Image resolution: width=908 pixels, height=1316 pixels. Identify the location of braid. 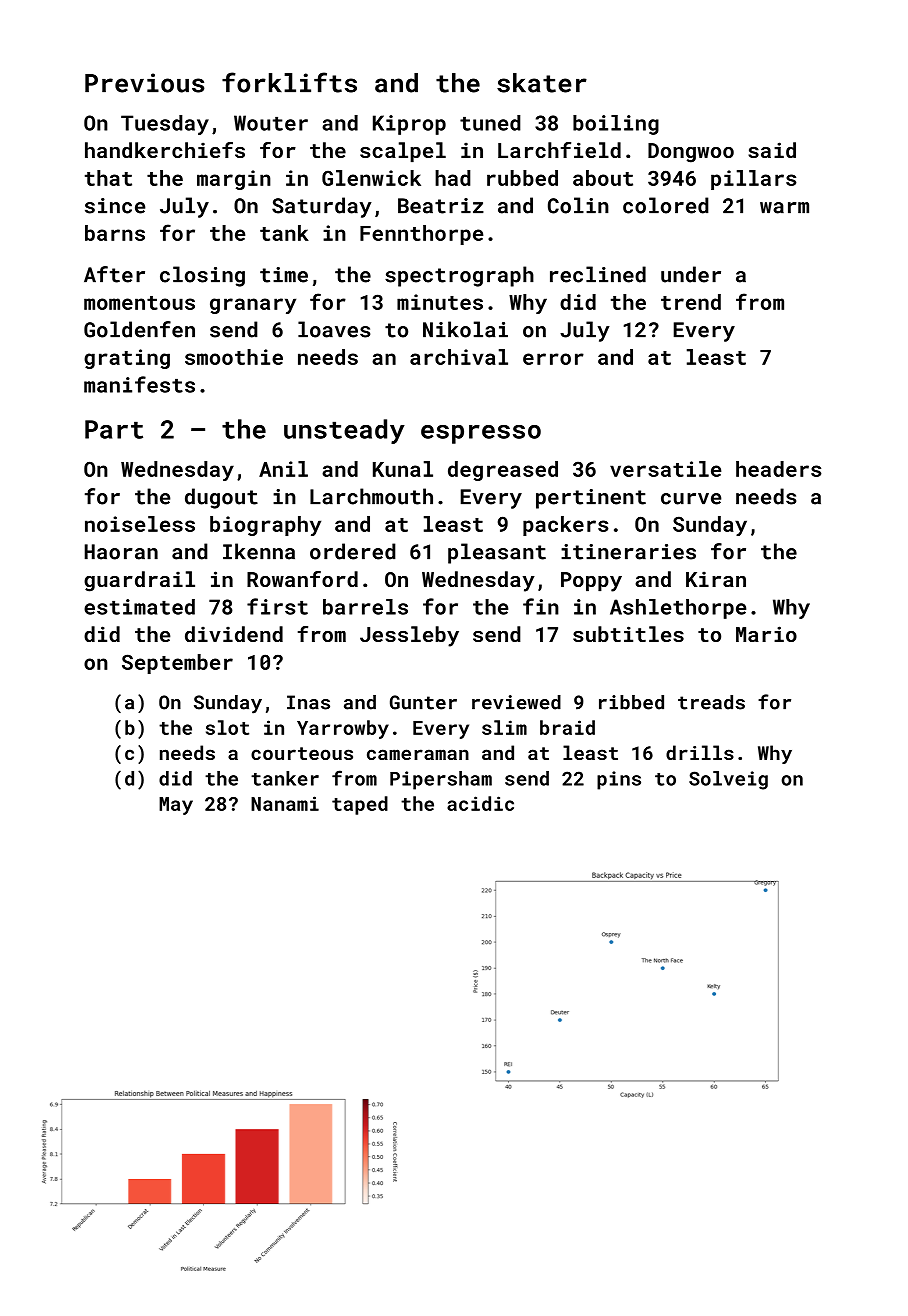
(567, 727).
